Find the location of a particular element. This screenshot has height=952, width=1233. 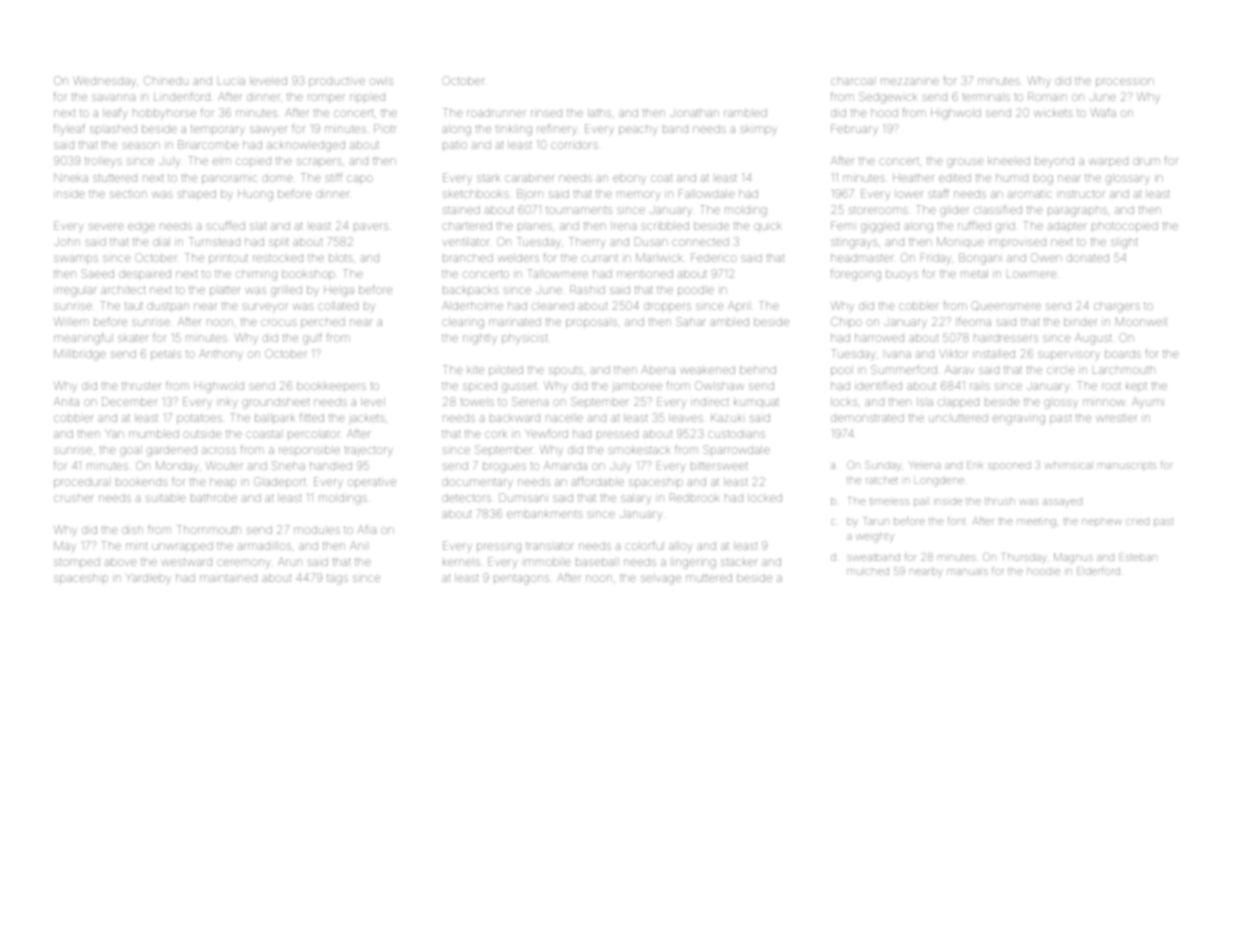

mezzanine is located at coordinates (910, 81).
